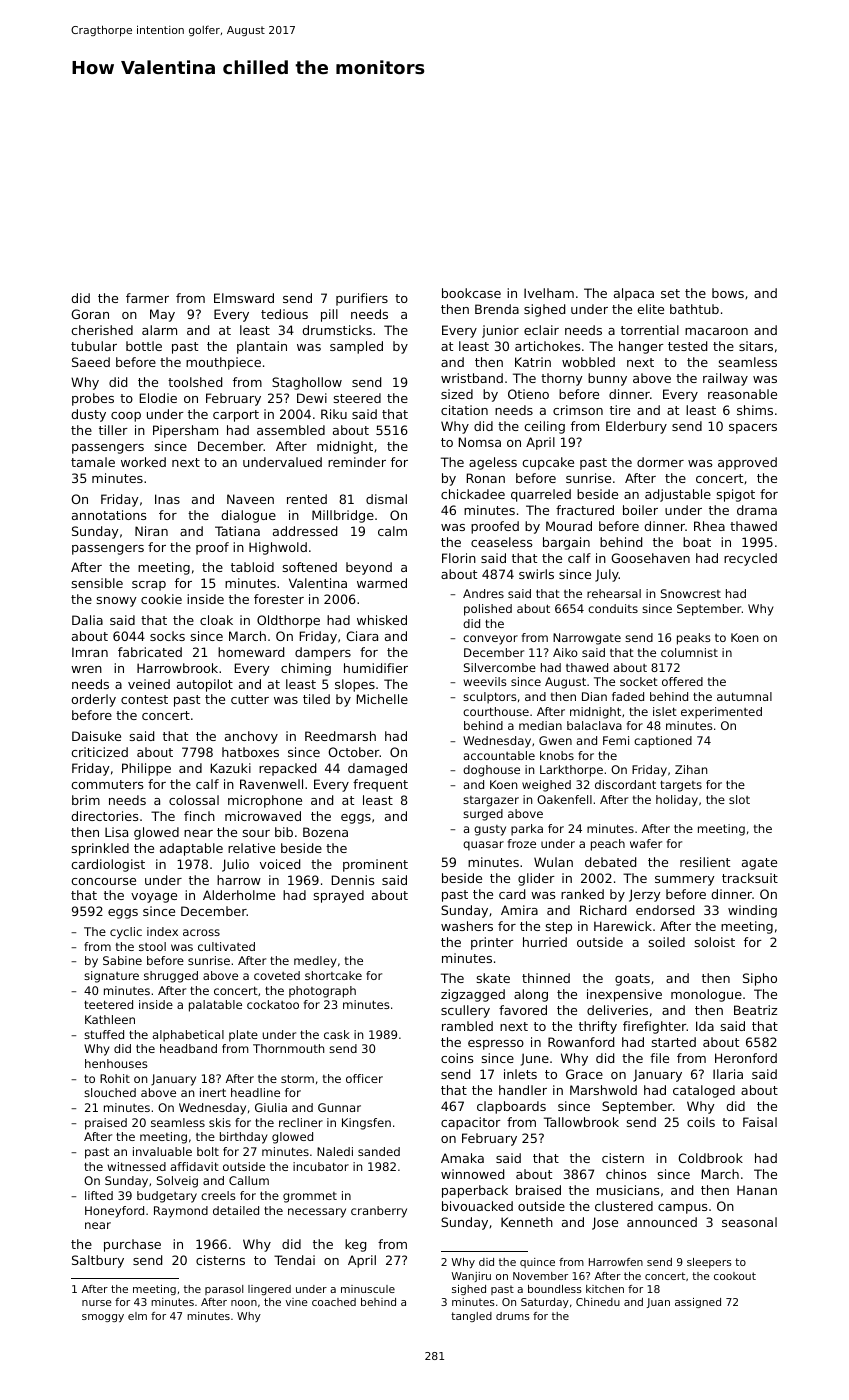 The height and width of the document is (1400, 849). What do you see at coordinates (90, 314) in the document?
I see `Goran` at bounding box center [90, 314].
